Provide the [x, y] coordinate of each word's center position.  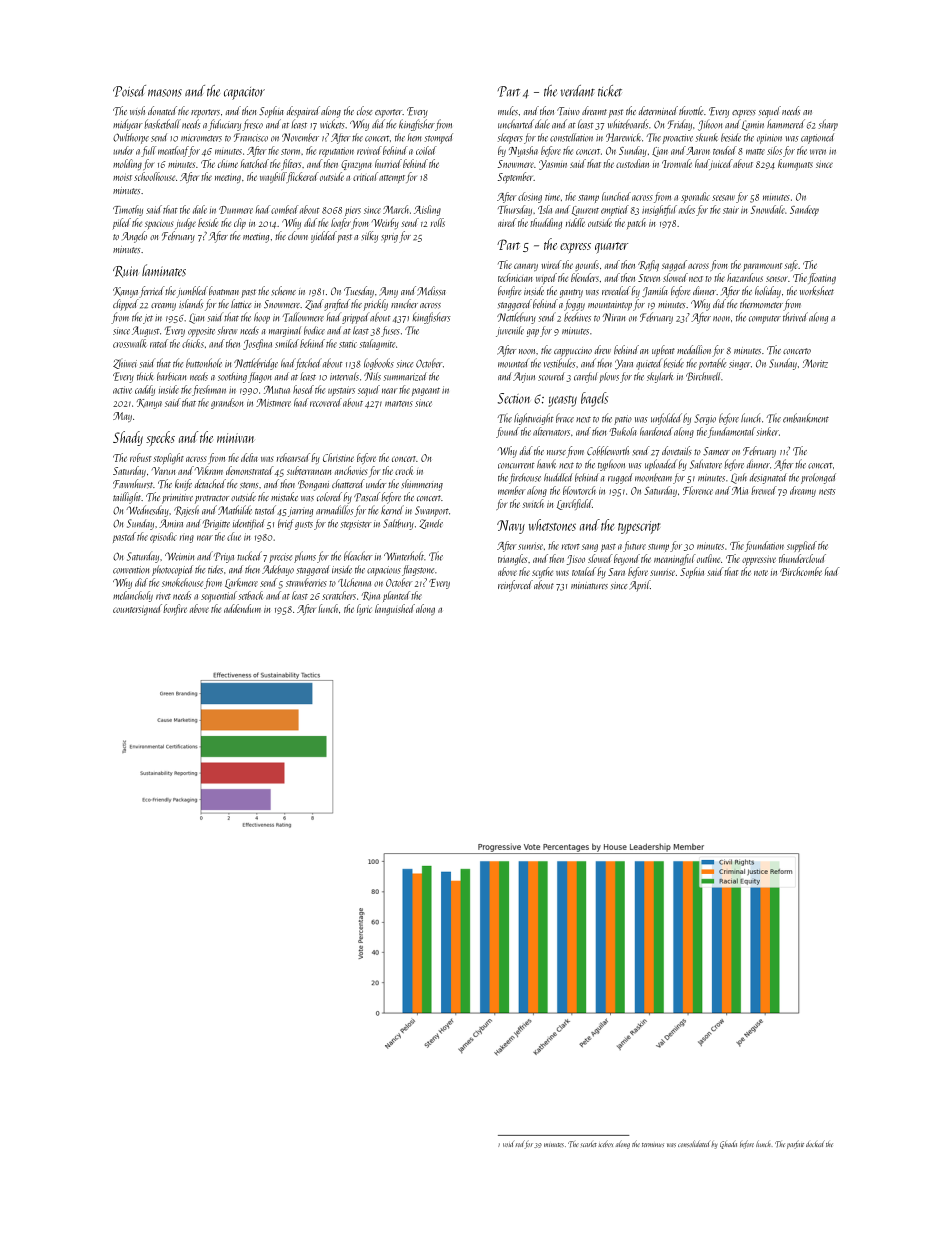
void [508, 1144]
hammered [786, 124]
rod [520, 1143]
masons [165, 93]
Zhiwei [125, 363]
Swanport [432, 511]
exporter [388, 113]
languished [395, 609]
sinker [767, 431]
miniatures [589, 586]
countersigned [137, 609]
